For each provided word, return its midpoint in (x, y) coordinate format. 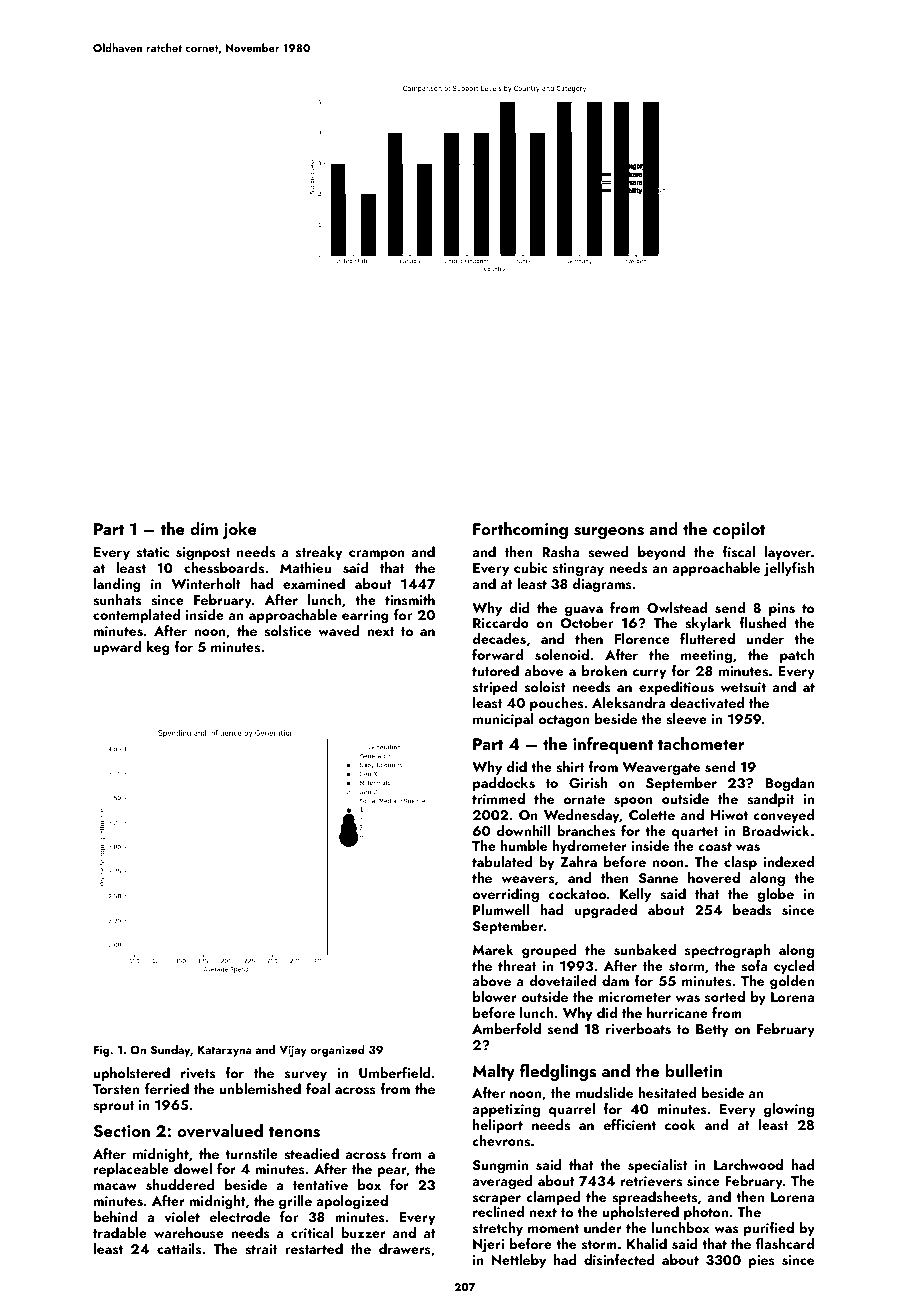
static (153, 552)
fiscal (738, 551)
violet (182, 1216)
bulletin (693, 1070)
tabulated (502, 861)
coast (715, 847)
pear (392, 1172)
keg (158, 648)
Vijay (293, 1051)
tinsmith (410, 599)
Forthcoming (520, 530)
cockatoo (577, 893)
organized (337, 1051)
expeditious (676, 688)
